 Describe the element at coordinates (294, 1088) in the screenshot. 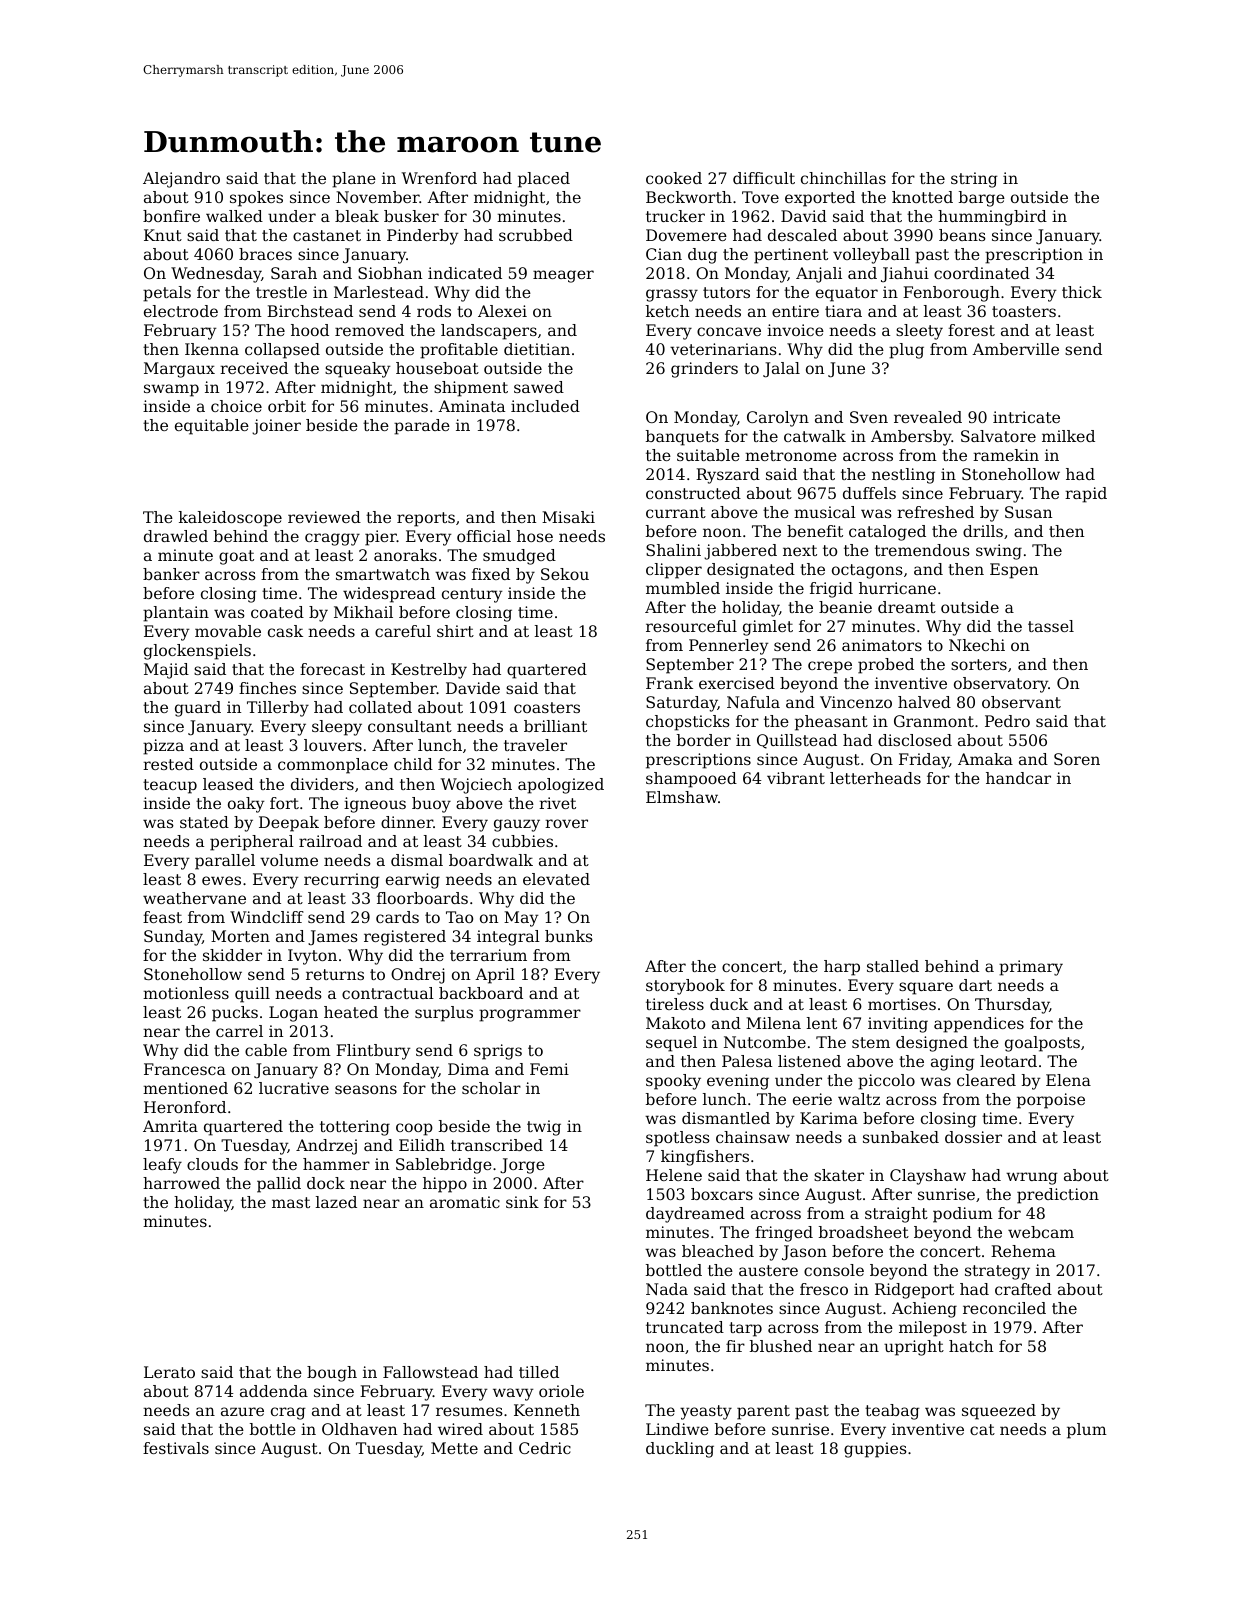

I see `lucrative` at that location.
